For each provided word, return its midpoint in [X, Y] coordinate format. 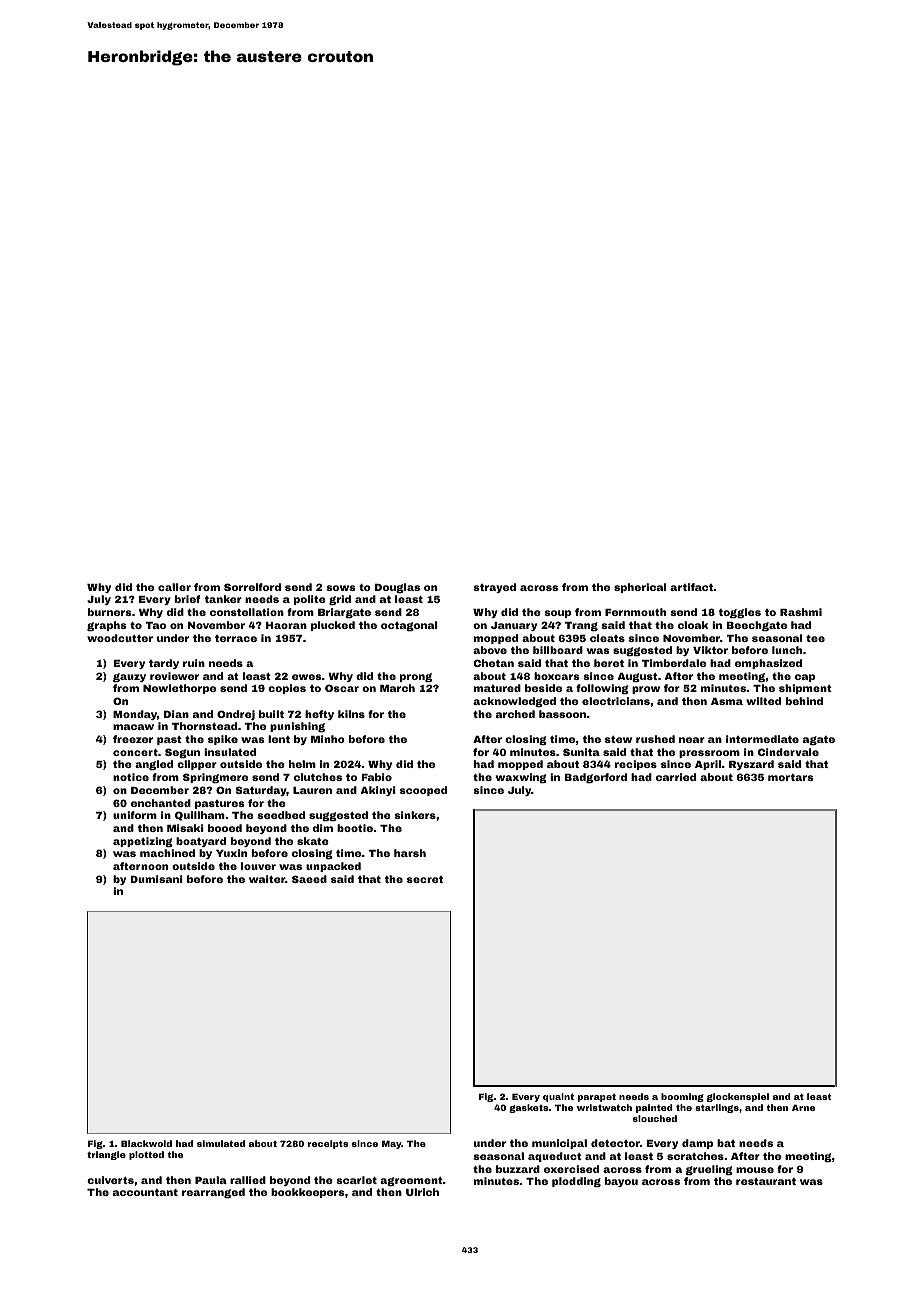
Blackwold [146, 1143]
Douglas [397, 588]
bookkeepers [307, 1193]
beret [609, 663]
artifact [691, 587]
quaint [558, 1097]
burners [109, 612]
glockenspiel [738, 1097]
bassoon [562, 714]
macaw [133, 727]
